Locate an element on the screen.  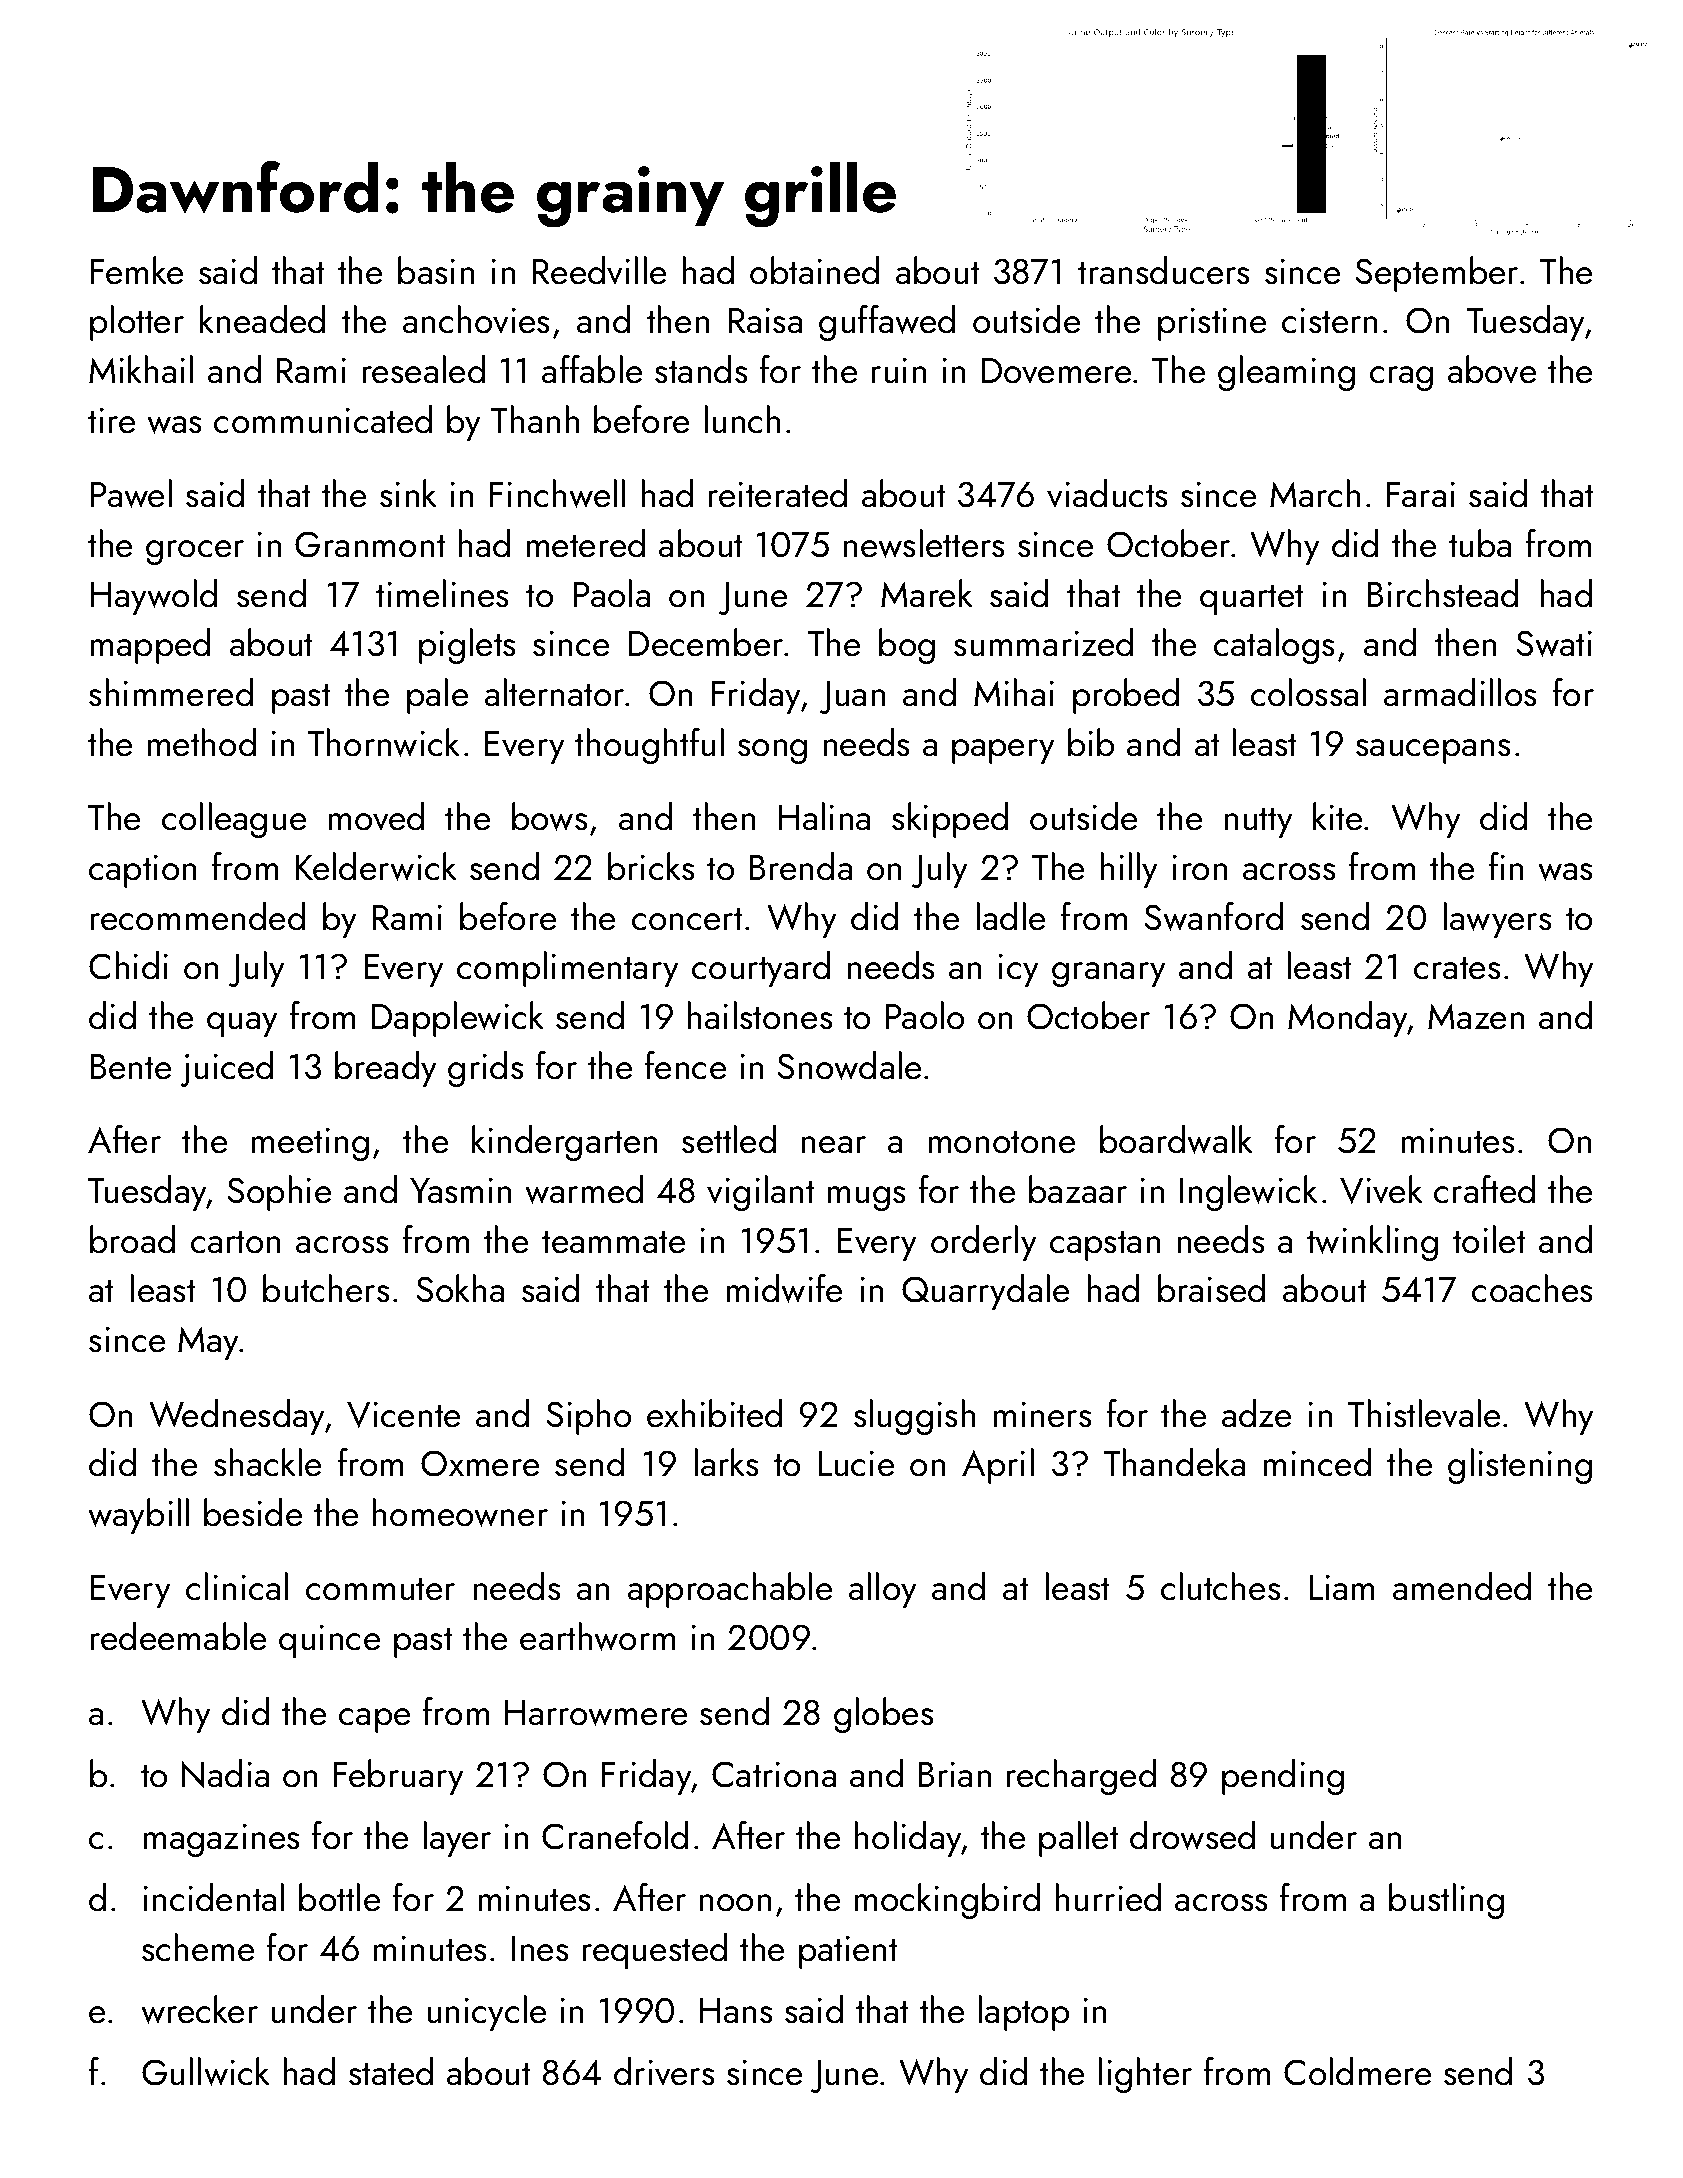
transducers is located at coordinates (1164, 270).
